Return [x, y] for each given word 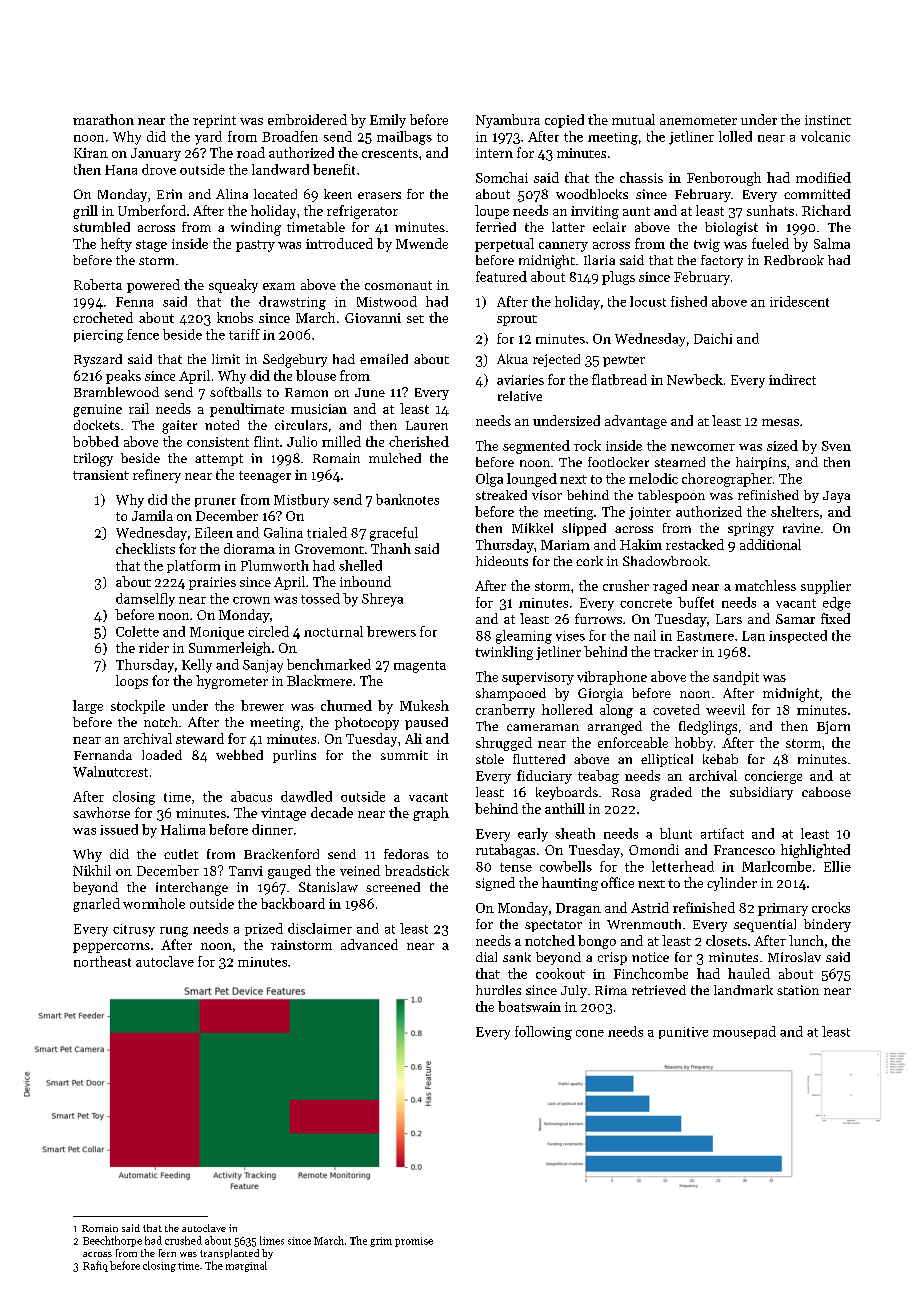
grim [381, 1242]
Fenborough [724, 179]
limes [272, 1240]
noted [222, 425]
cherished [419, 441]
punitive [683, 1033]
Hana [121, 170]
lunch [806, 940]
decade [332, 812]
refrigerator [362, 212]
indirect [792, 379]
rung [174, 932]
